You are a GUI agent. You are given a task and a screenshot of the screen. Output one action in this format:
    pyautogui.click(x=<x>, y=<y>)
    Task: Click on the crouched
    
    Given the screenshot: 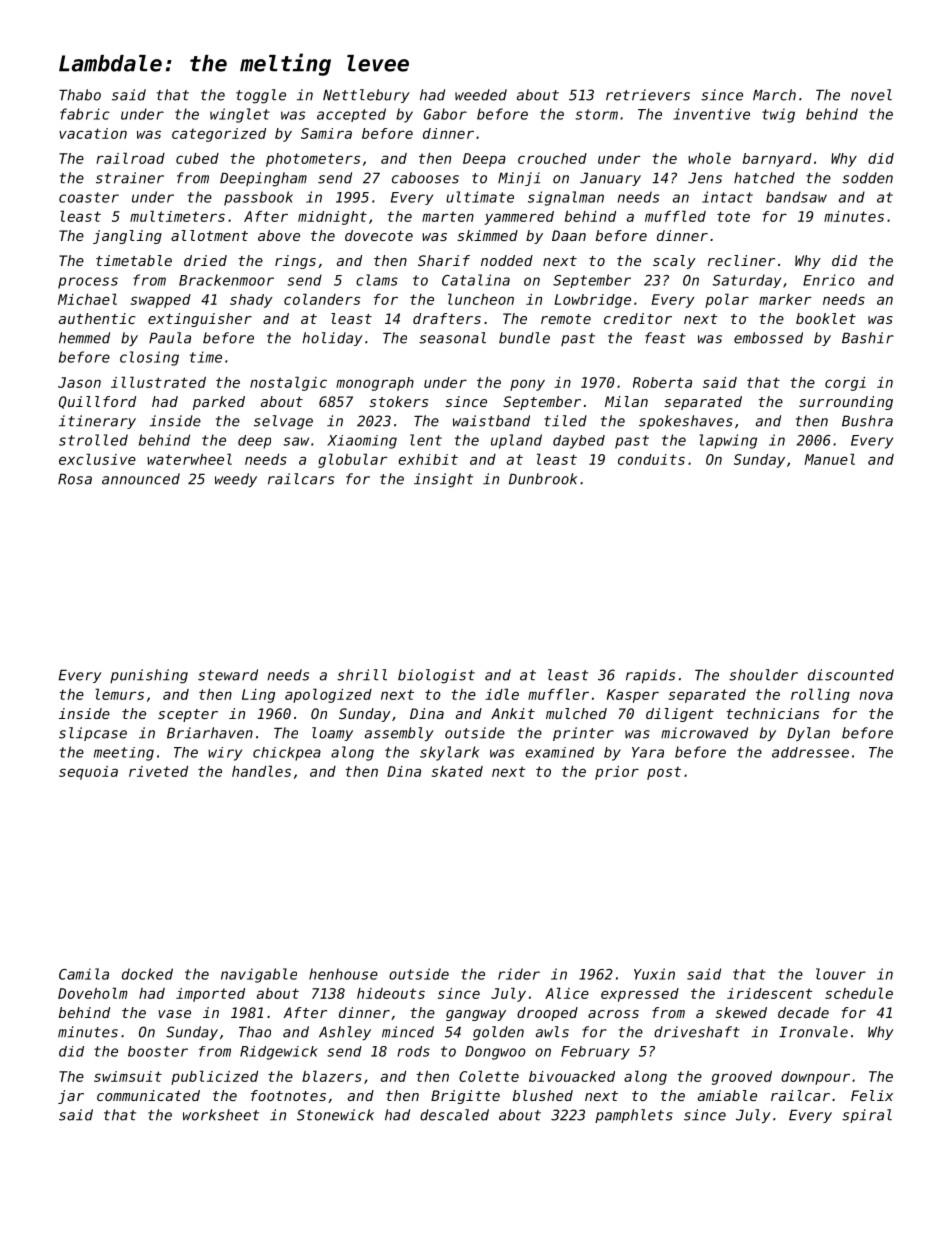 What is the action you would take?
    pyautogui.click(x=552, y=158)
